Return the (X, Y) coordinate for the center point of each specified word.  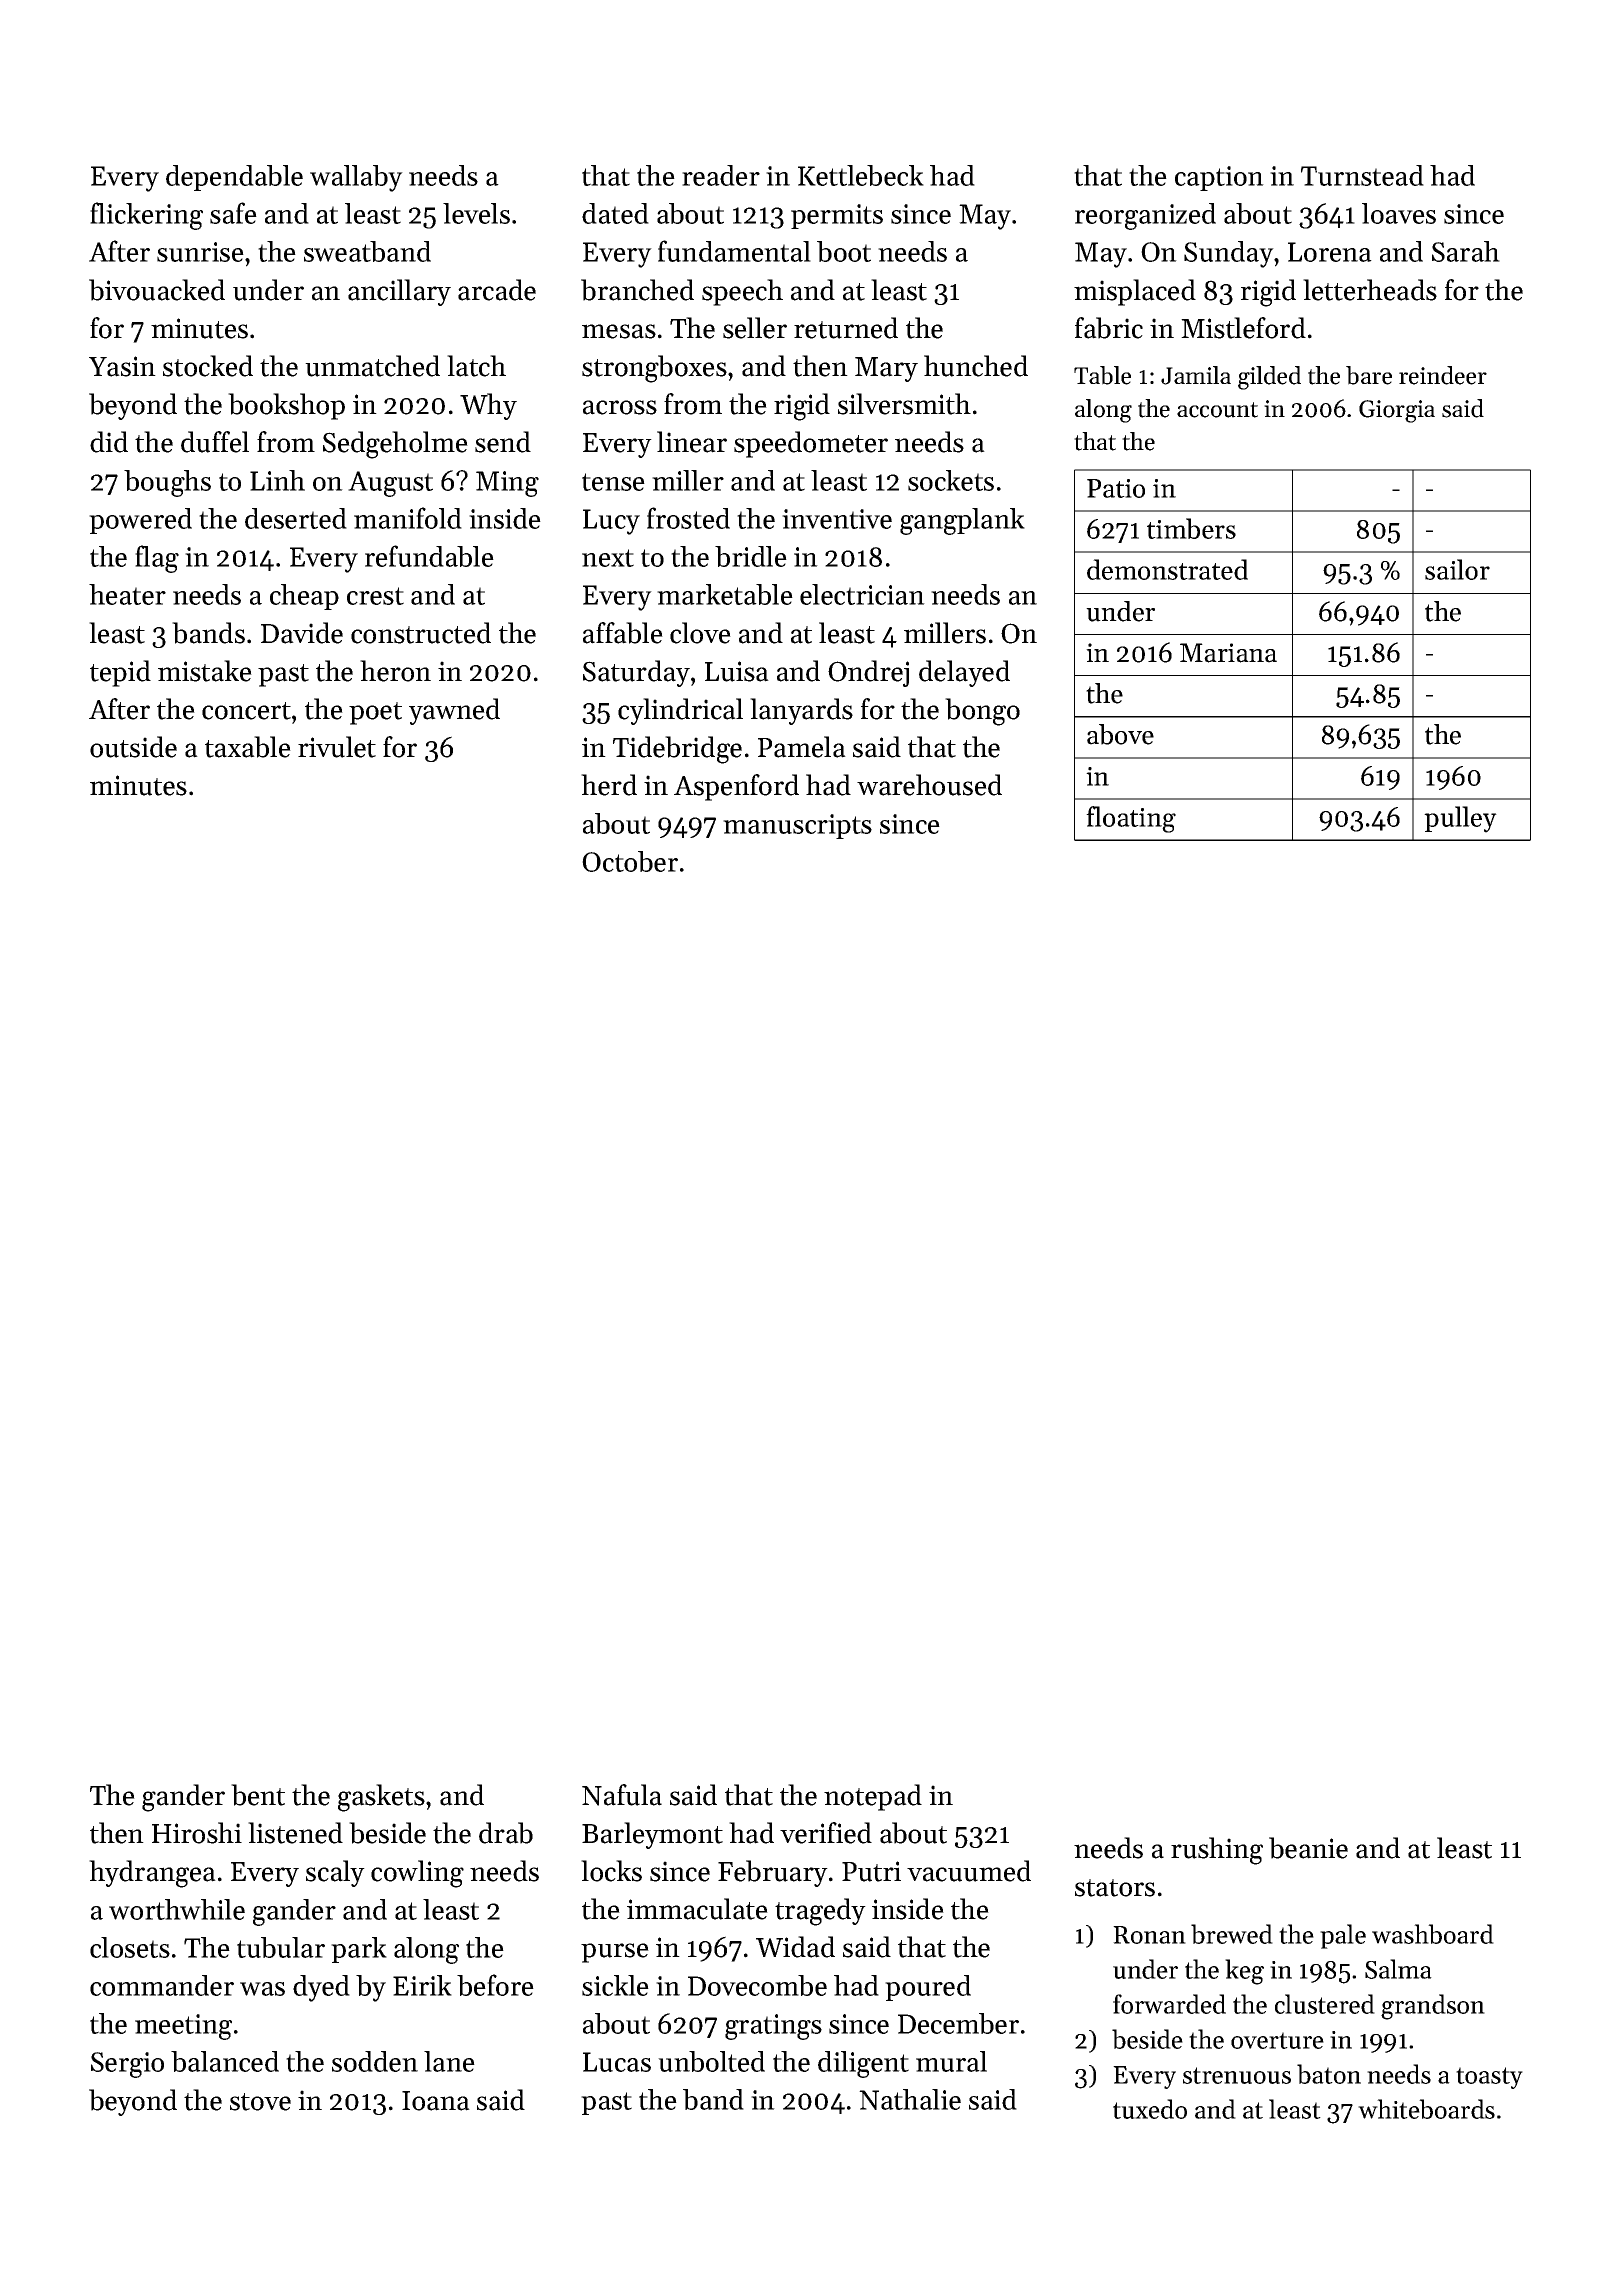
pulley (1460, 819)
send (503, 442)
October (630, 861)
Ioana (436, 2101)
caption (1219, 178)
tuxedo (1150, 2109)
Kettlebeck (861, 175)
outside (133, 747)
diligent (863, 2064)
